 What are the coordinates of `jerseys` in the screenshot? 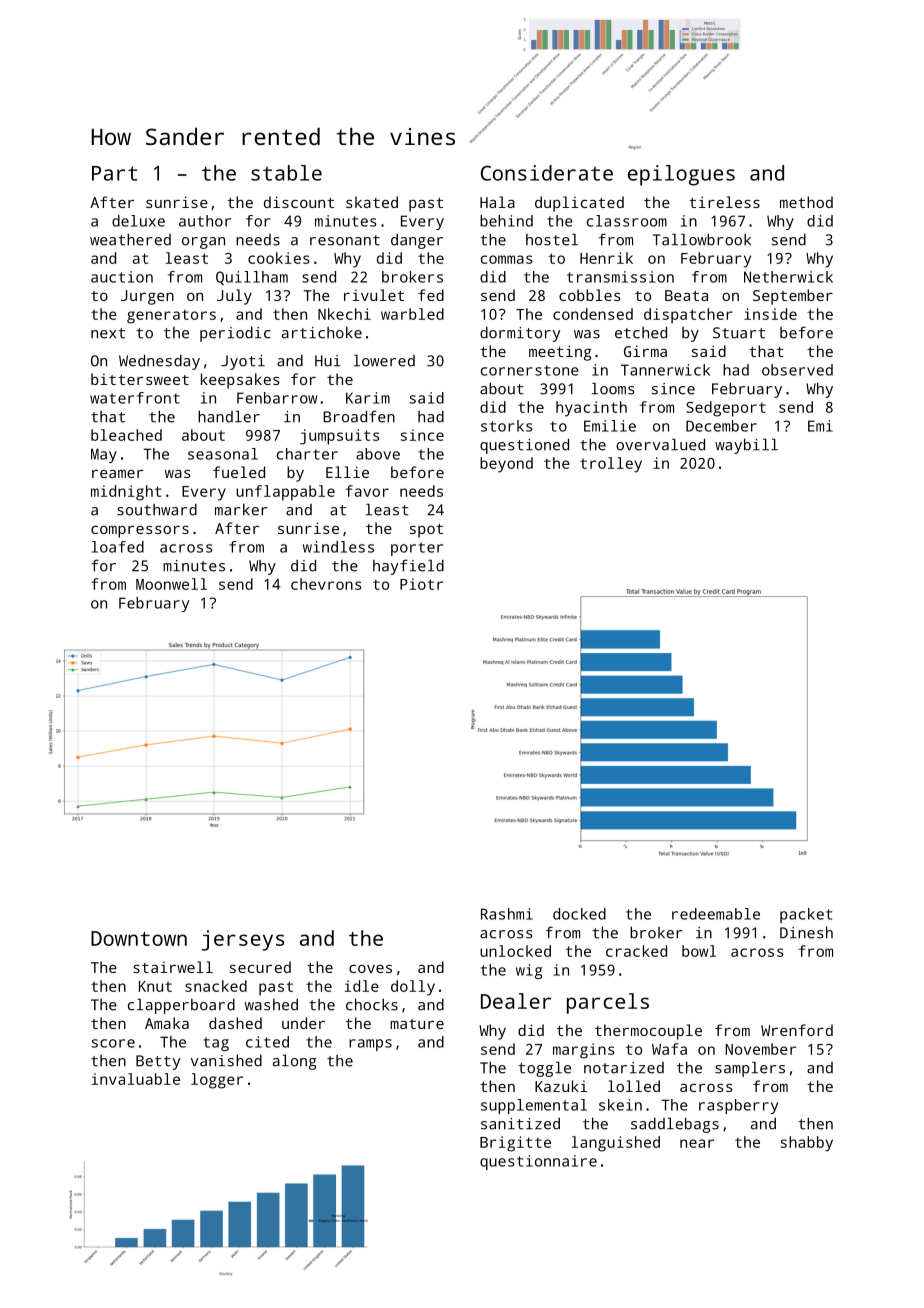 It's located at (243, 940).
